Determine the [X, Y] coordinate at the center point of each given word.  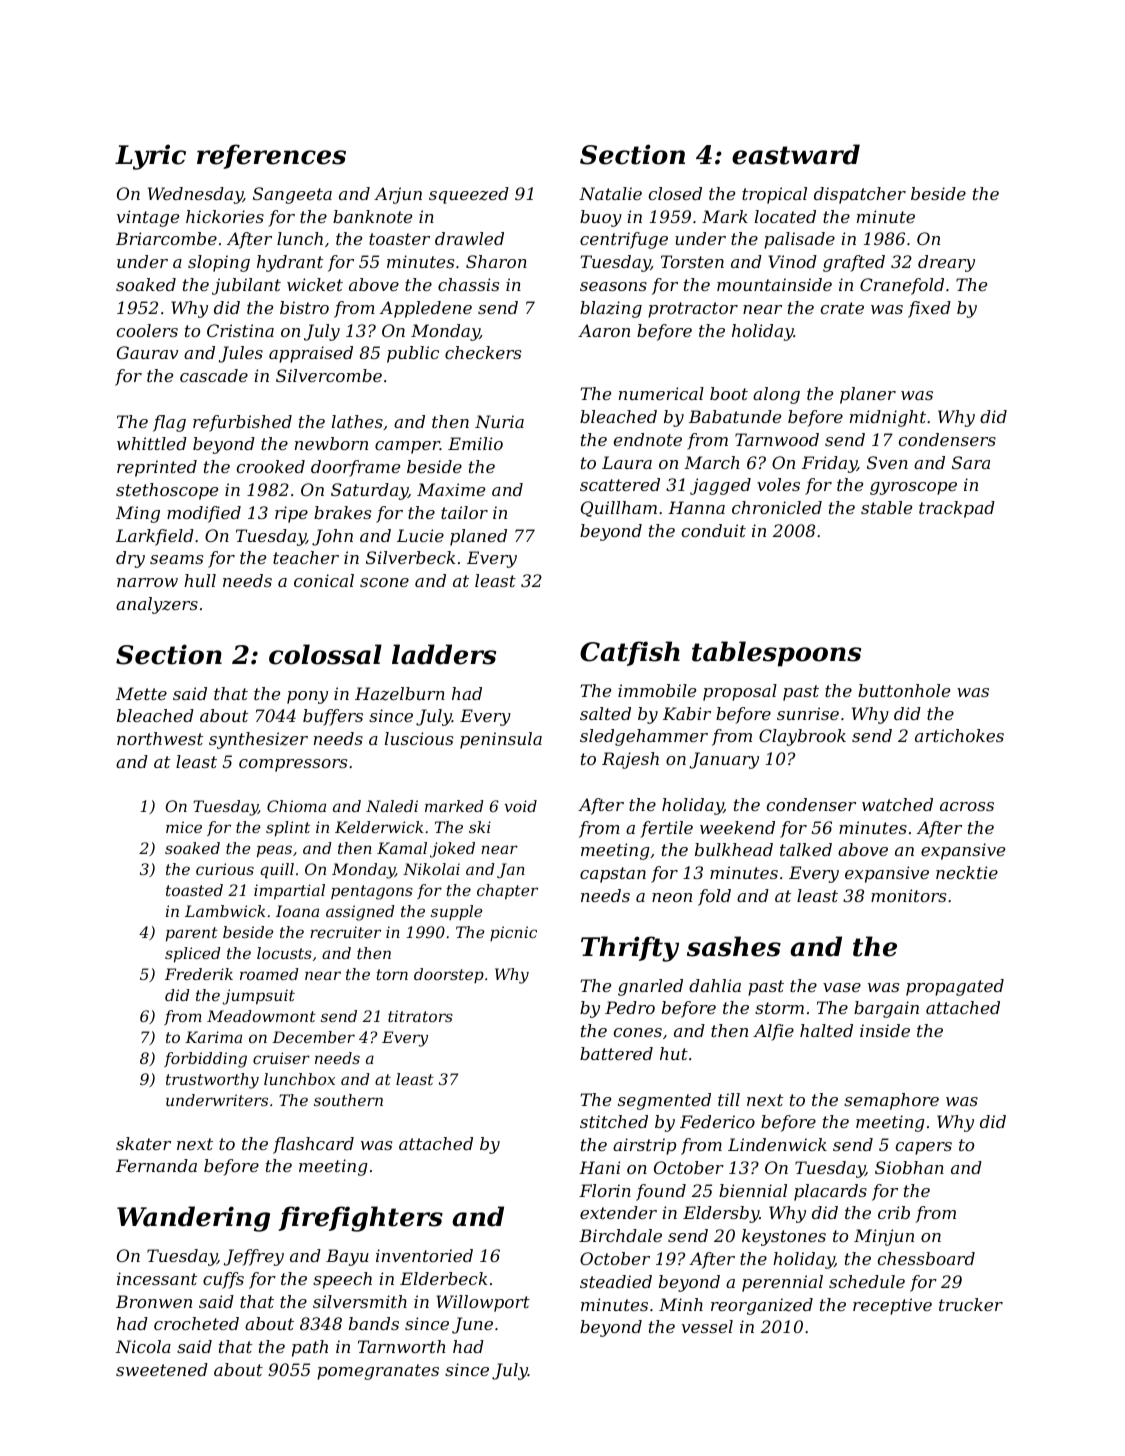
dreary [946, 263]
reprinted [157, 468]
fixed [929, 309]
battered [616, 1053]
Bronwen [154, 1301]
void [521, 806]
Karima [213, 1037]
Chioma [296, 806]
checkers [483, 352]
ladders [444, 654]
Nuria [499, 421]
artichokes [959, 735]
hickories [225, 216]
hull [200, 580]
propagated [955, 987]
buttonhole [904, 690]
